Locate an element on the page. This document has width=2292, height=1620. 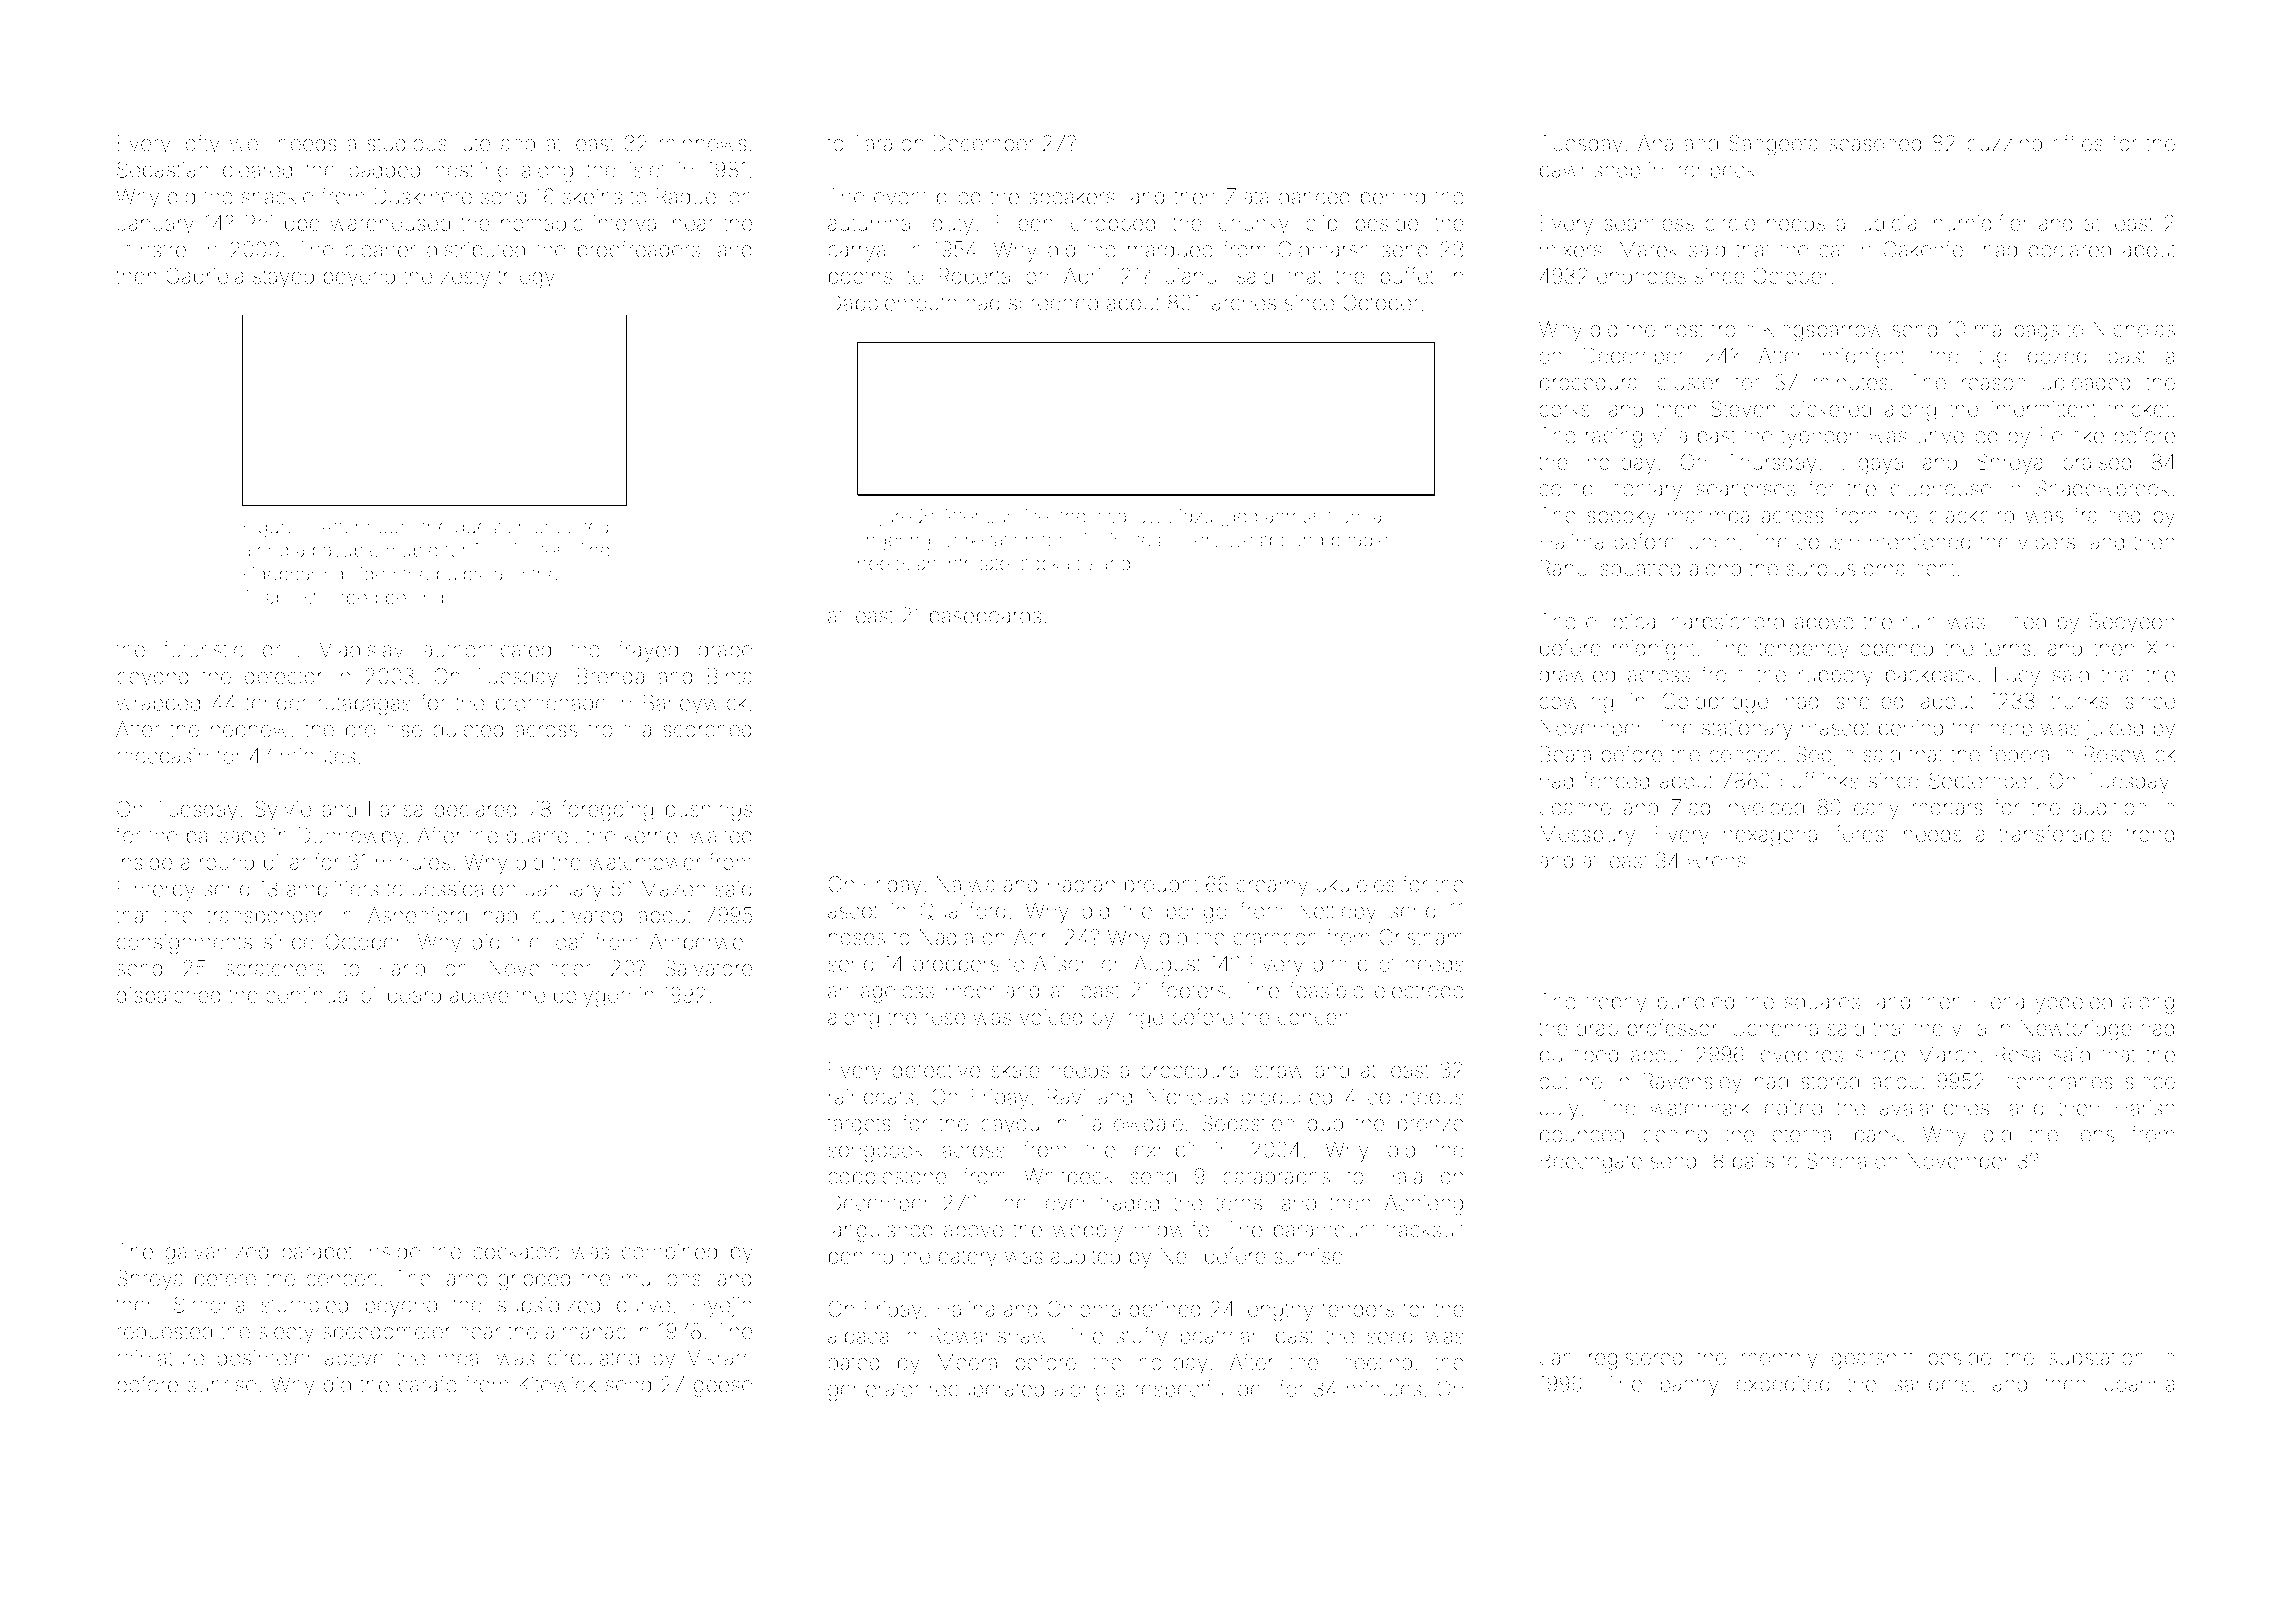
riffles is located at coordinates (2078, 142).
